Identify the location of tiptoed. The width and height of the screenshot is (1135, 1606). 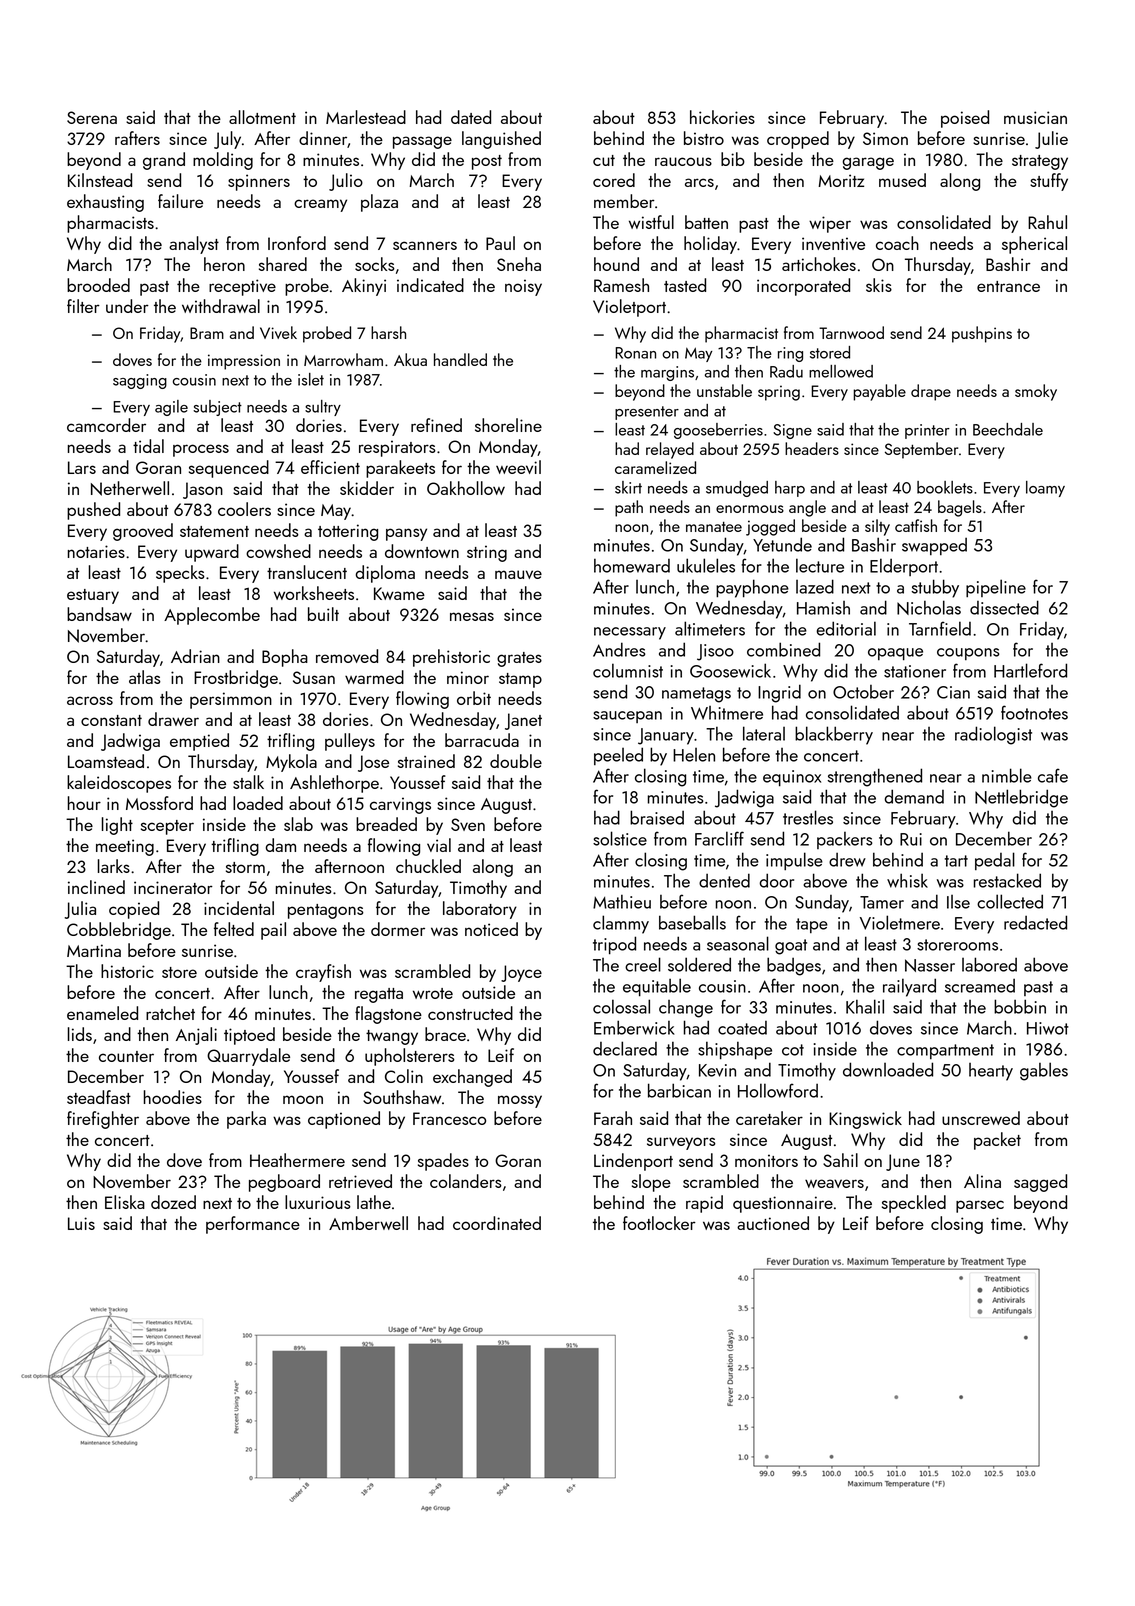
(249, 1036).
